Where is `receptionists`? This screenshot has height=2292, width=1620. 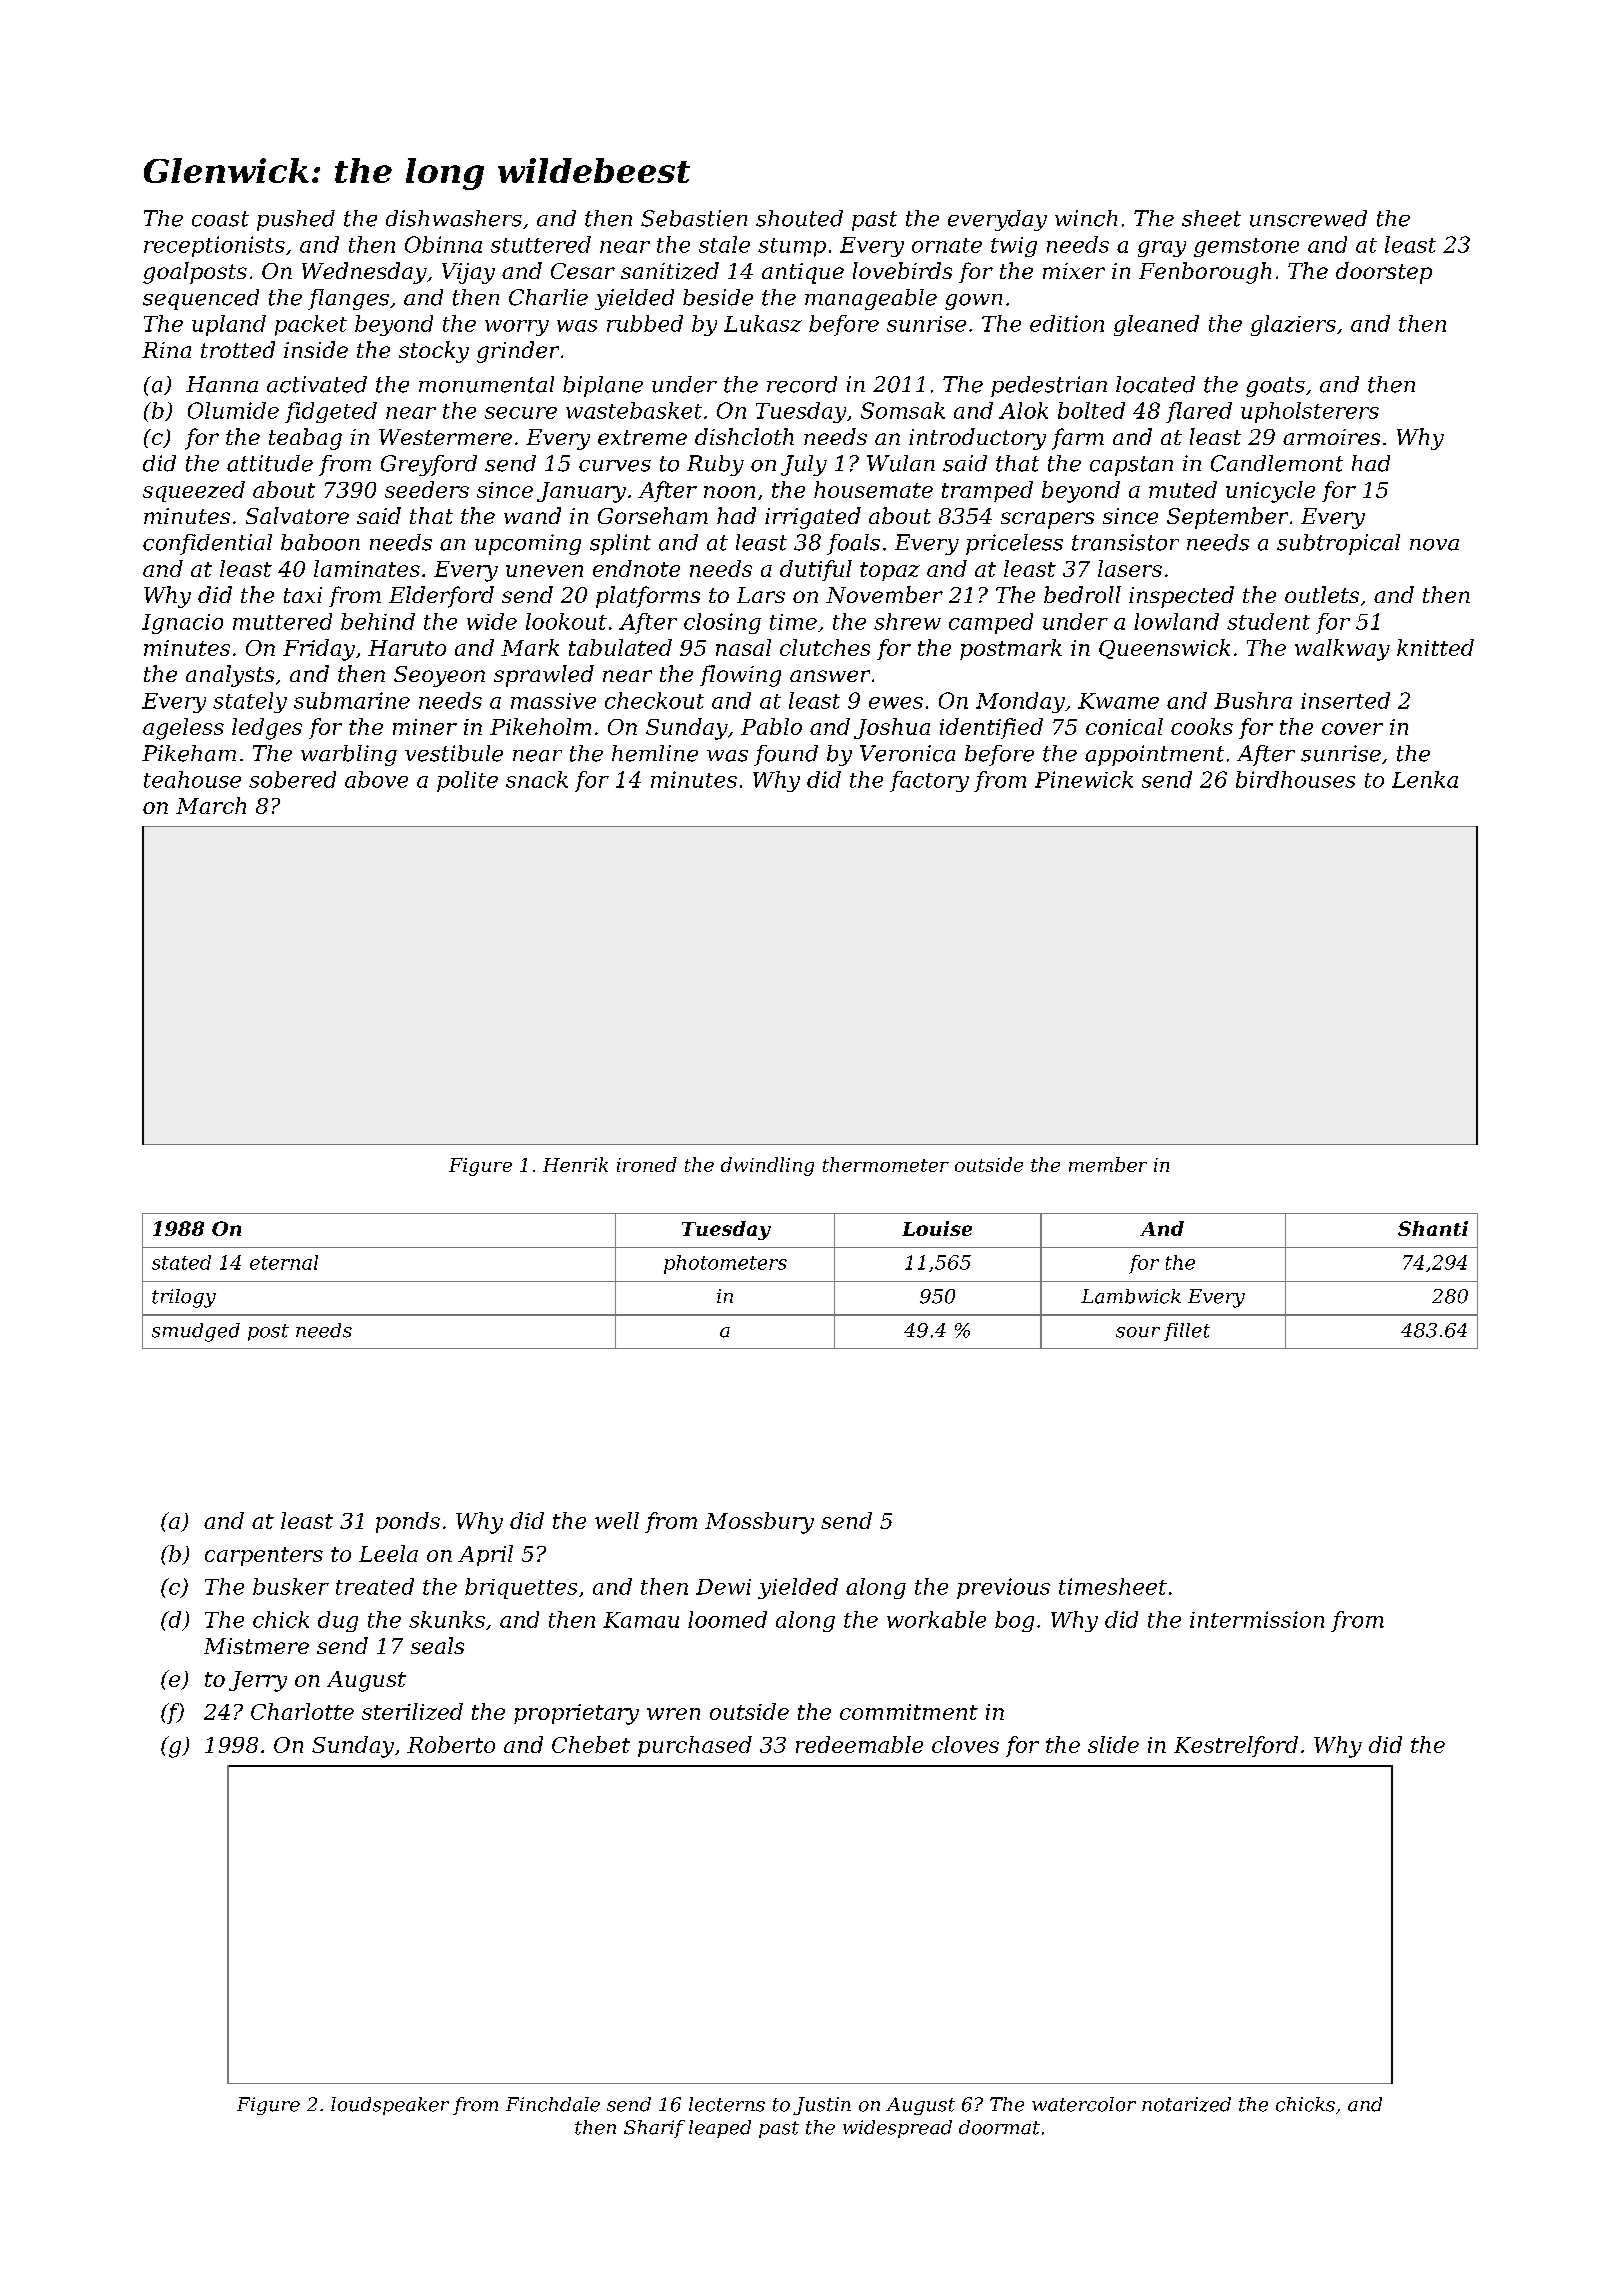 receptionists is located at coordinates (214, 246).
